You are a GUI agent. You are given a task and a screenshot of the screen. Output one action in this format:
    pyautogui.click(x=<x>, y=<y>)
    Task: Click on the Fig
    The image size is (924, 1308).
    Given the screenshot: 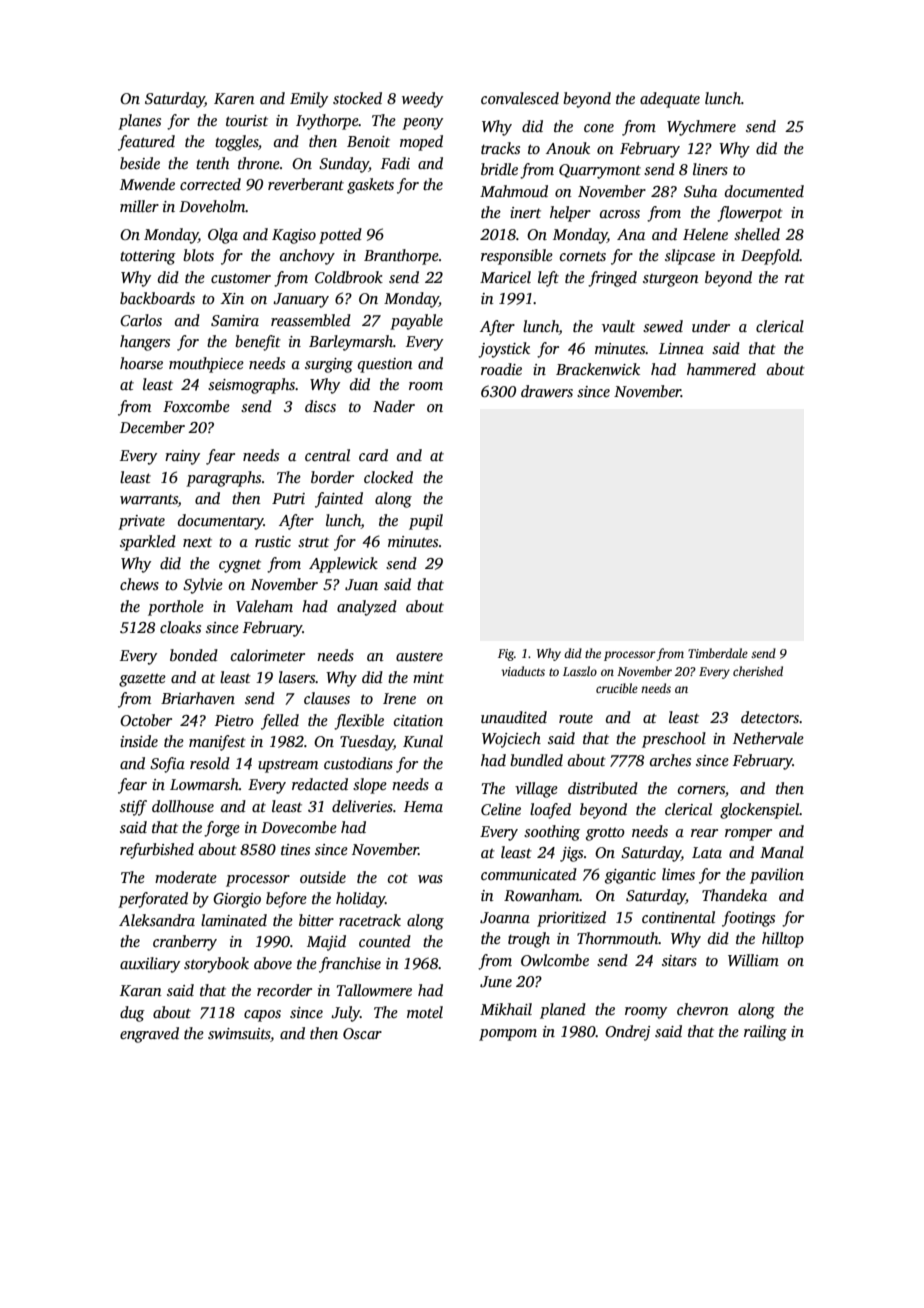 What is the action you would take?
    pyautogui.click(x=506, y=655)
